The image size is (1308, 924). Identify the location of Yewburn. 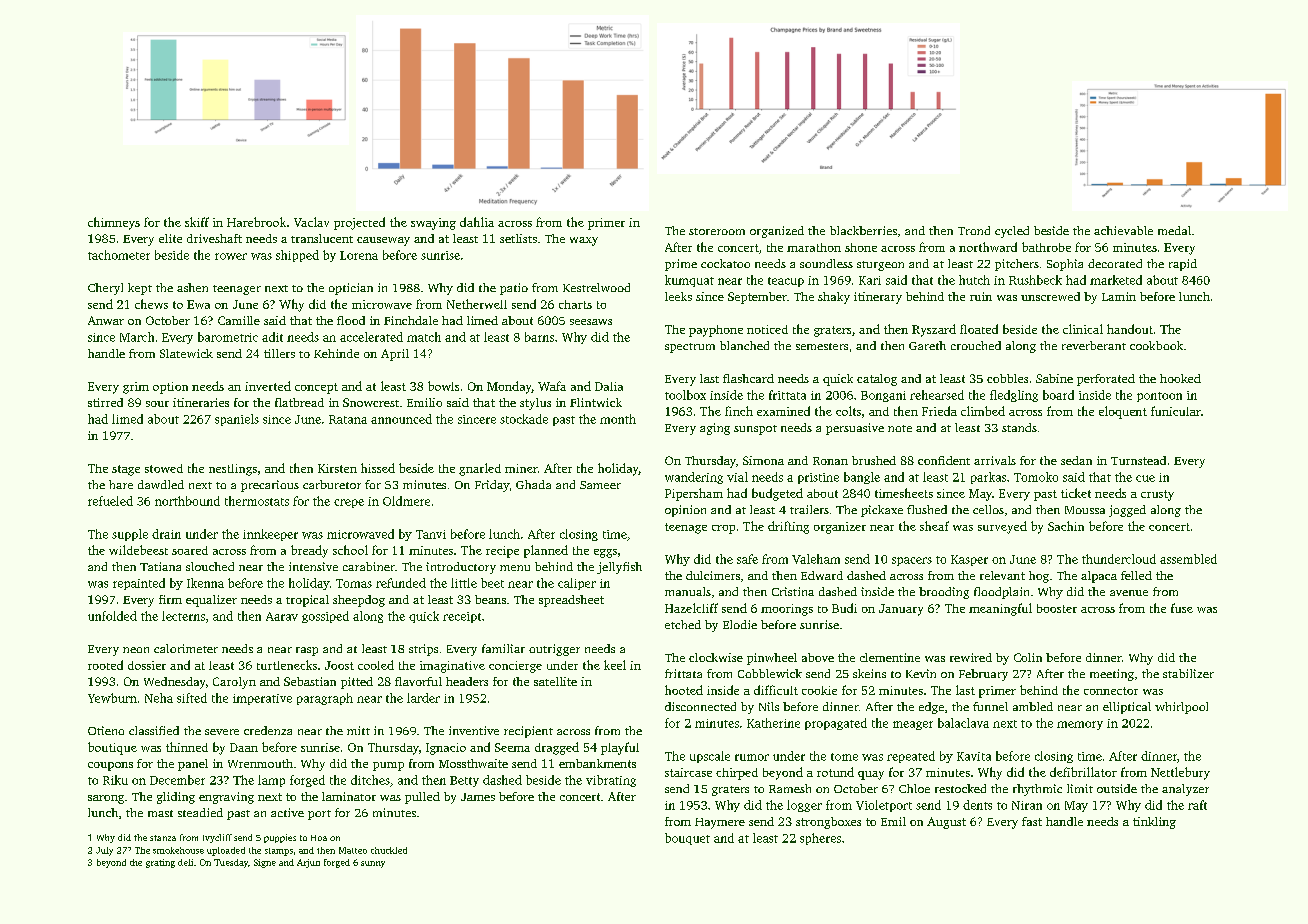
(112, 698).
